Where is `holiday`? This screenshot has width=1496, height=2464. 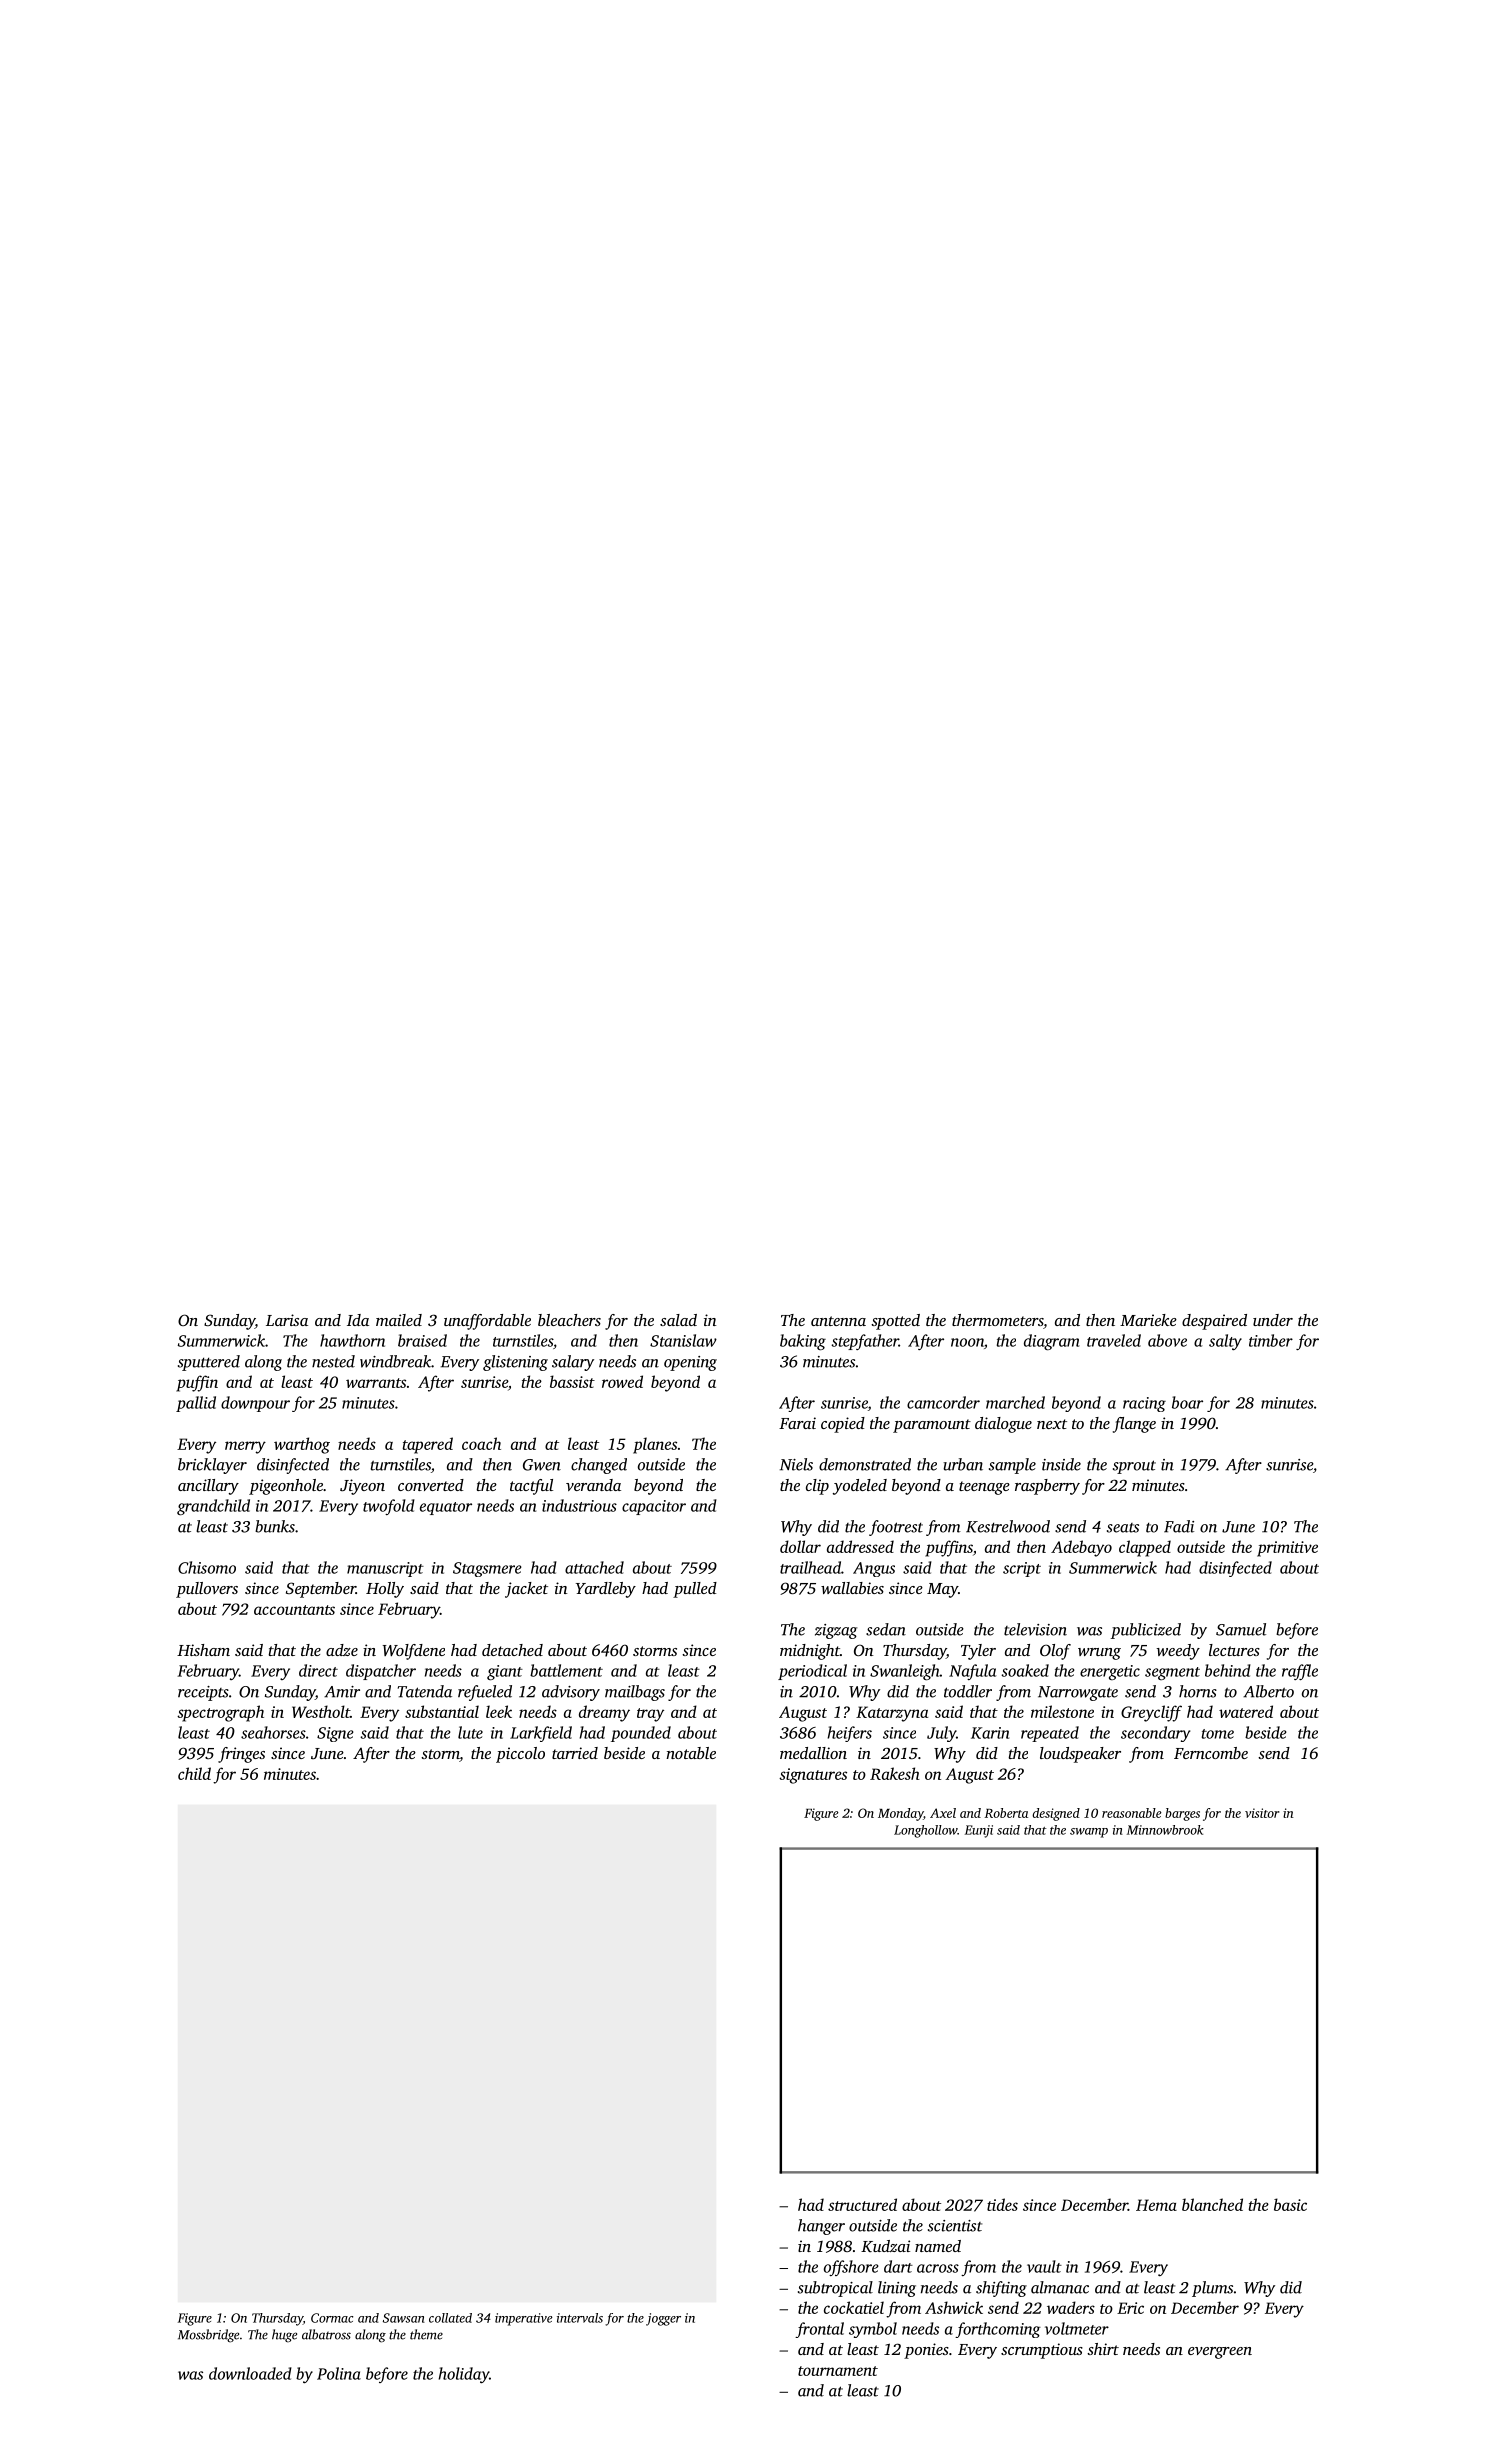
holiday is located at coordinates (463, 2375).
